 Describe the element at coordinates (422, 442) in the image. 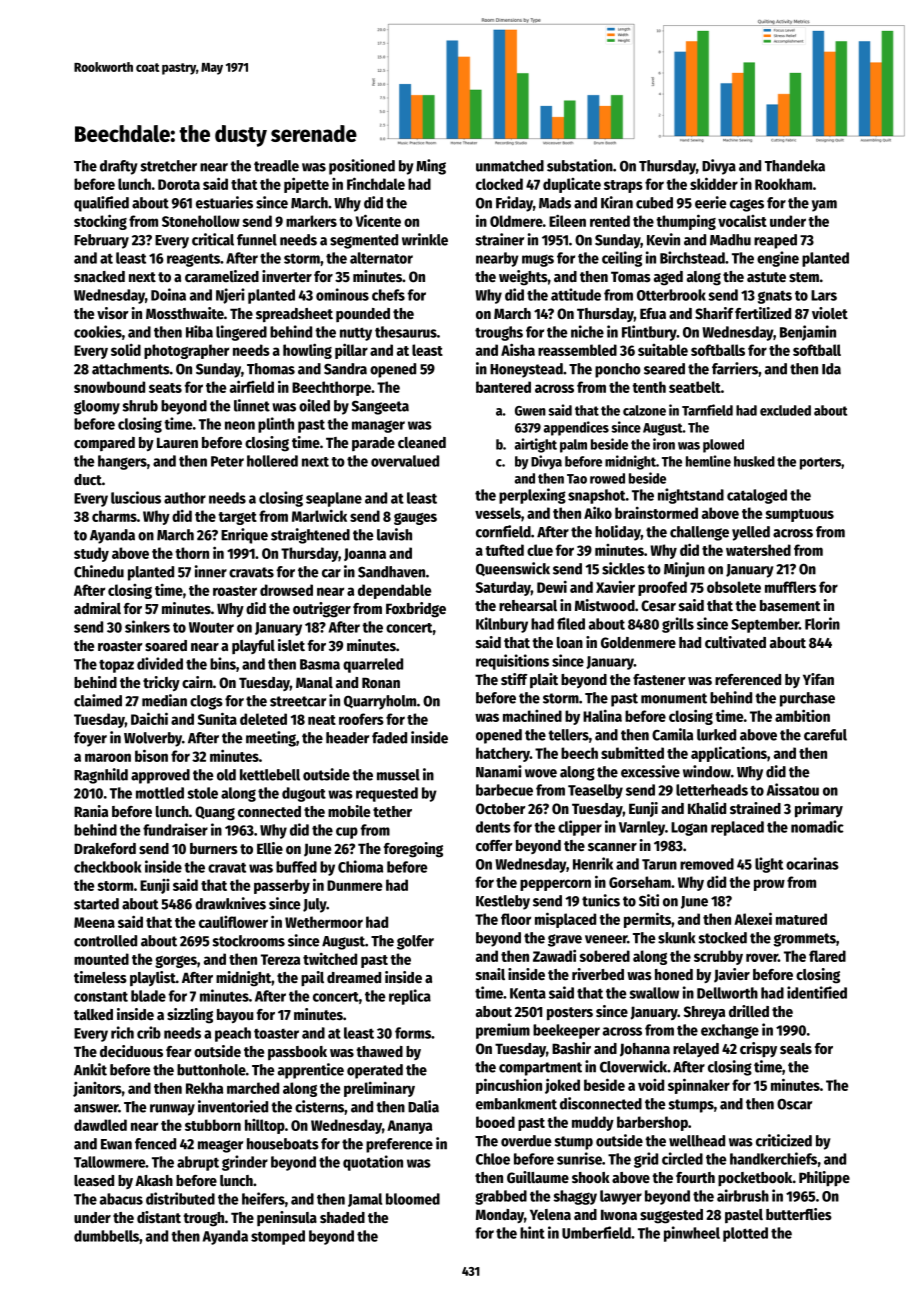

I see `cleaned` at that location.
